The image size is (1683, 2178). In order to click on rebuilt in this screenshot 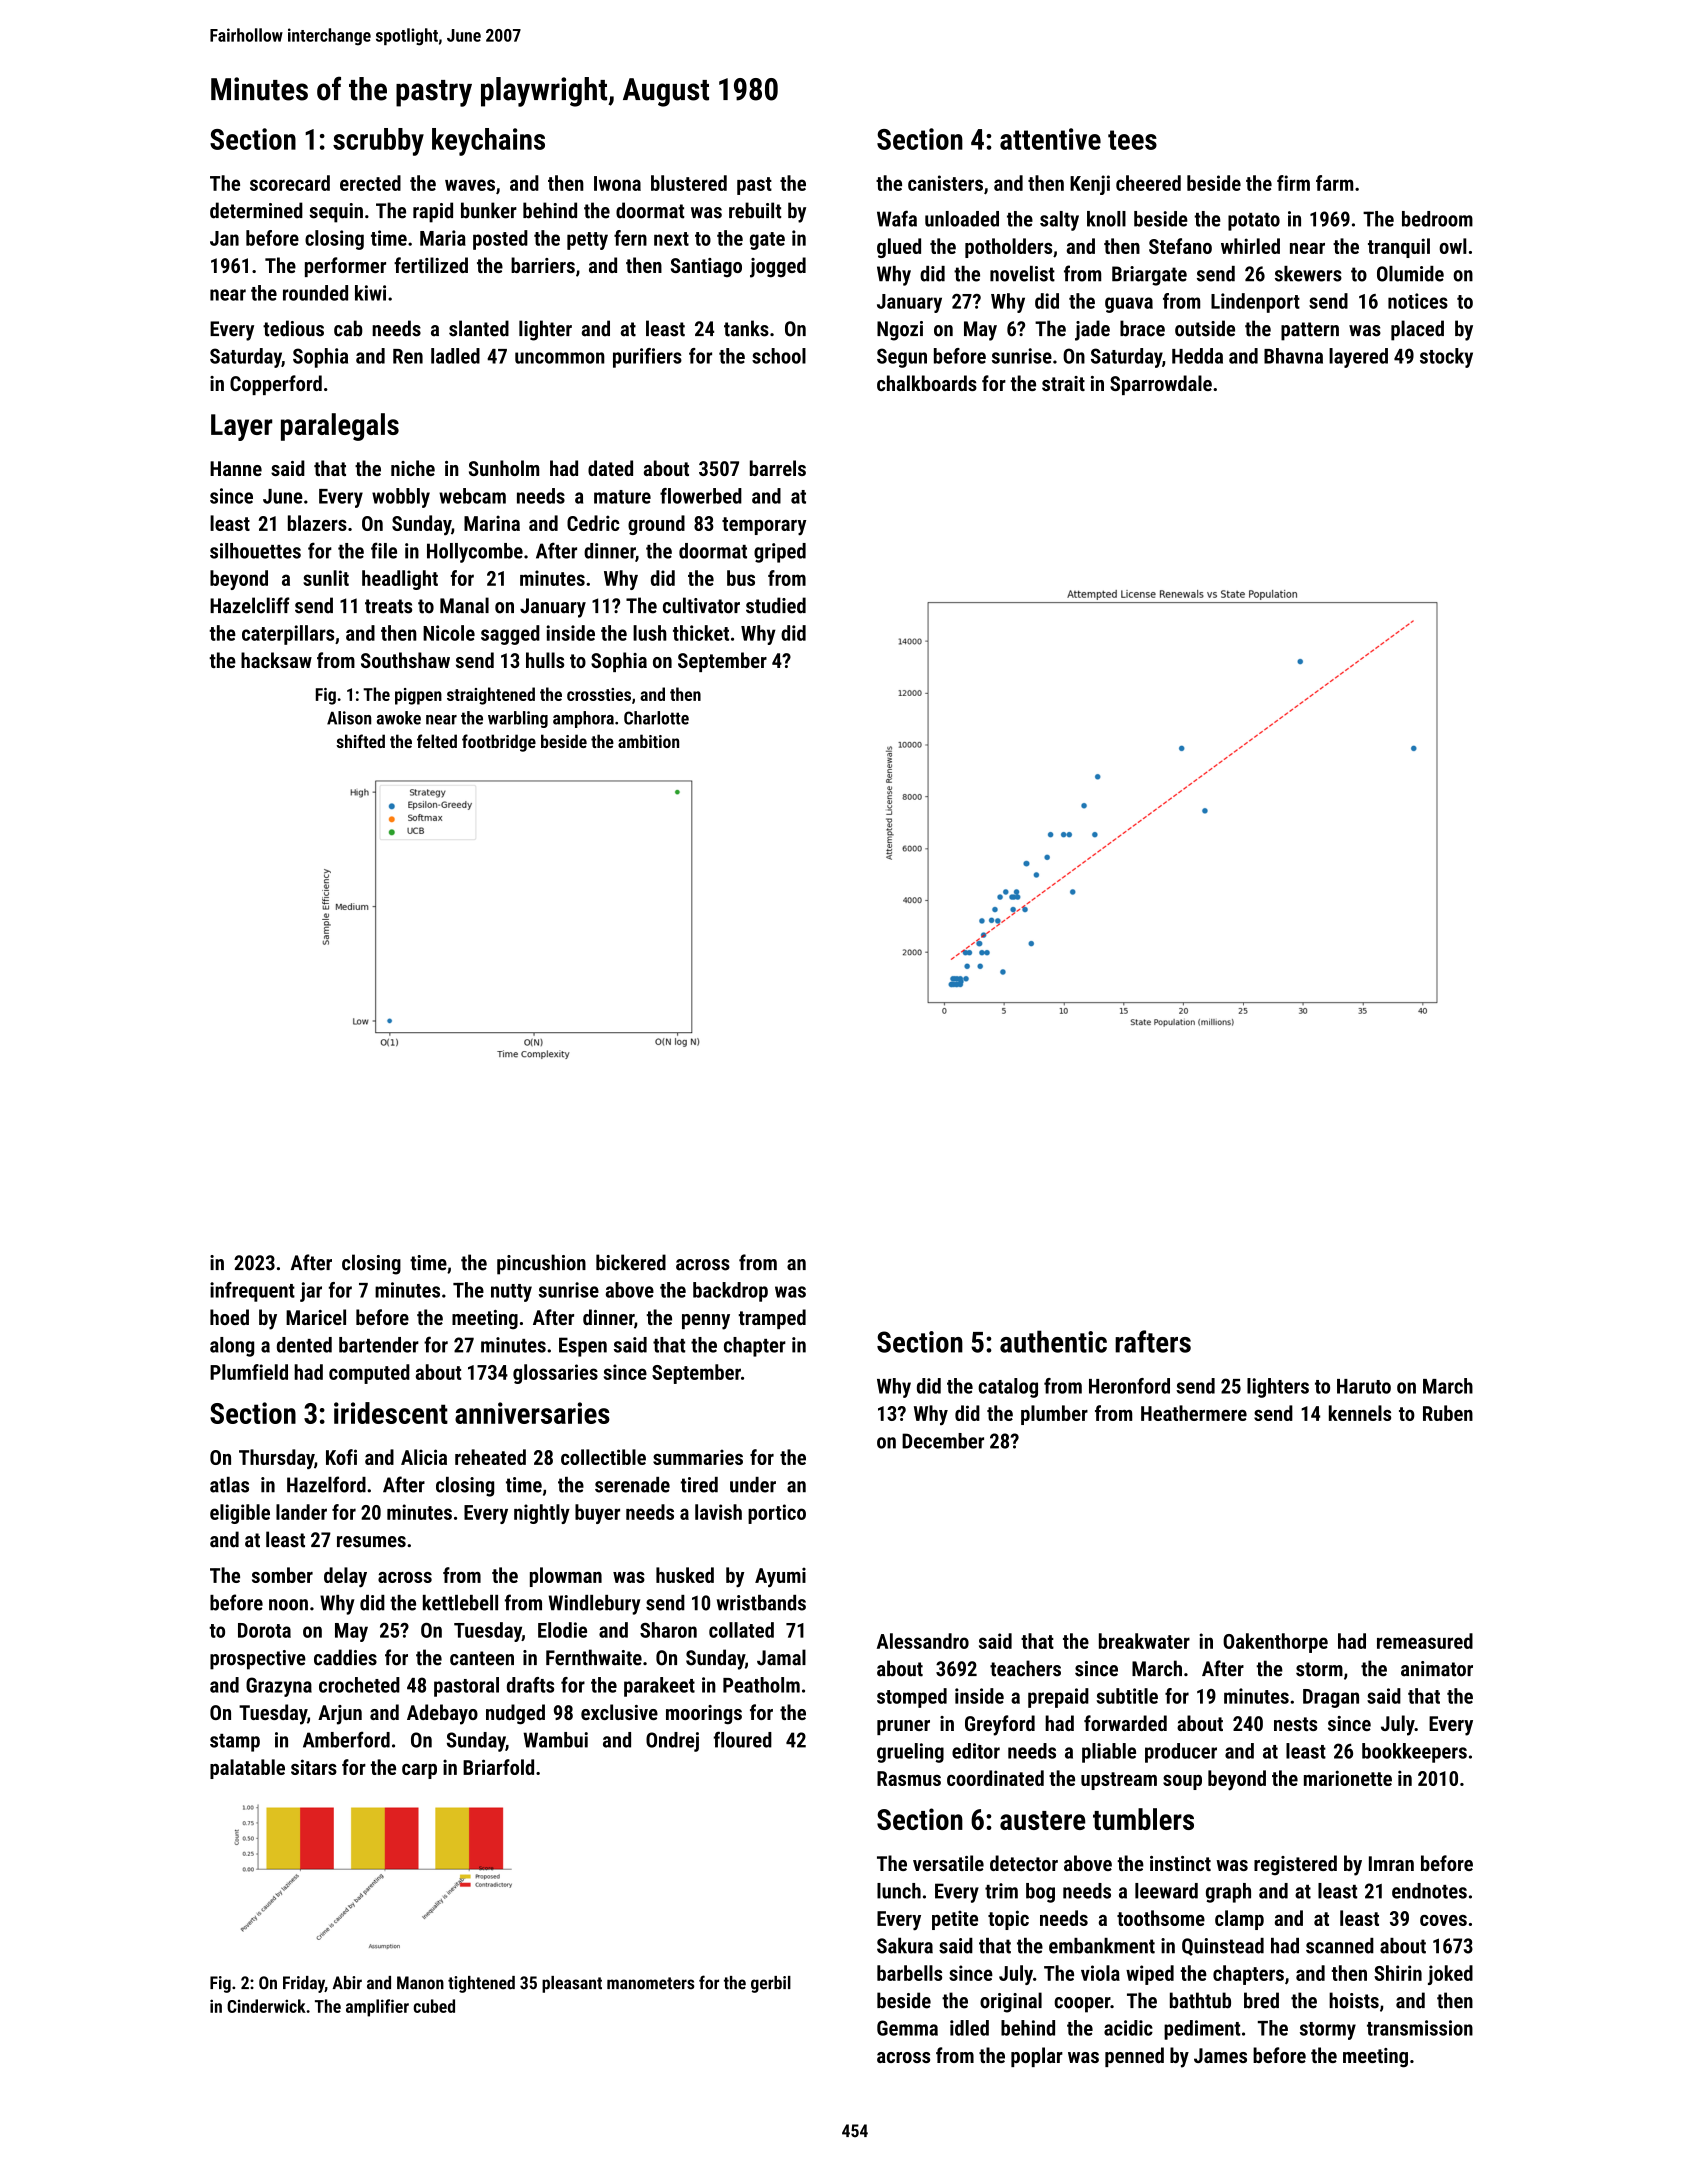, I will do `click(755, 210)`.
